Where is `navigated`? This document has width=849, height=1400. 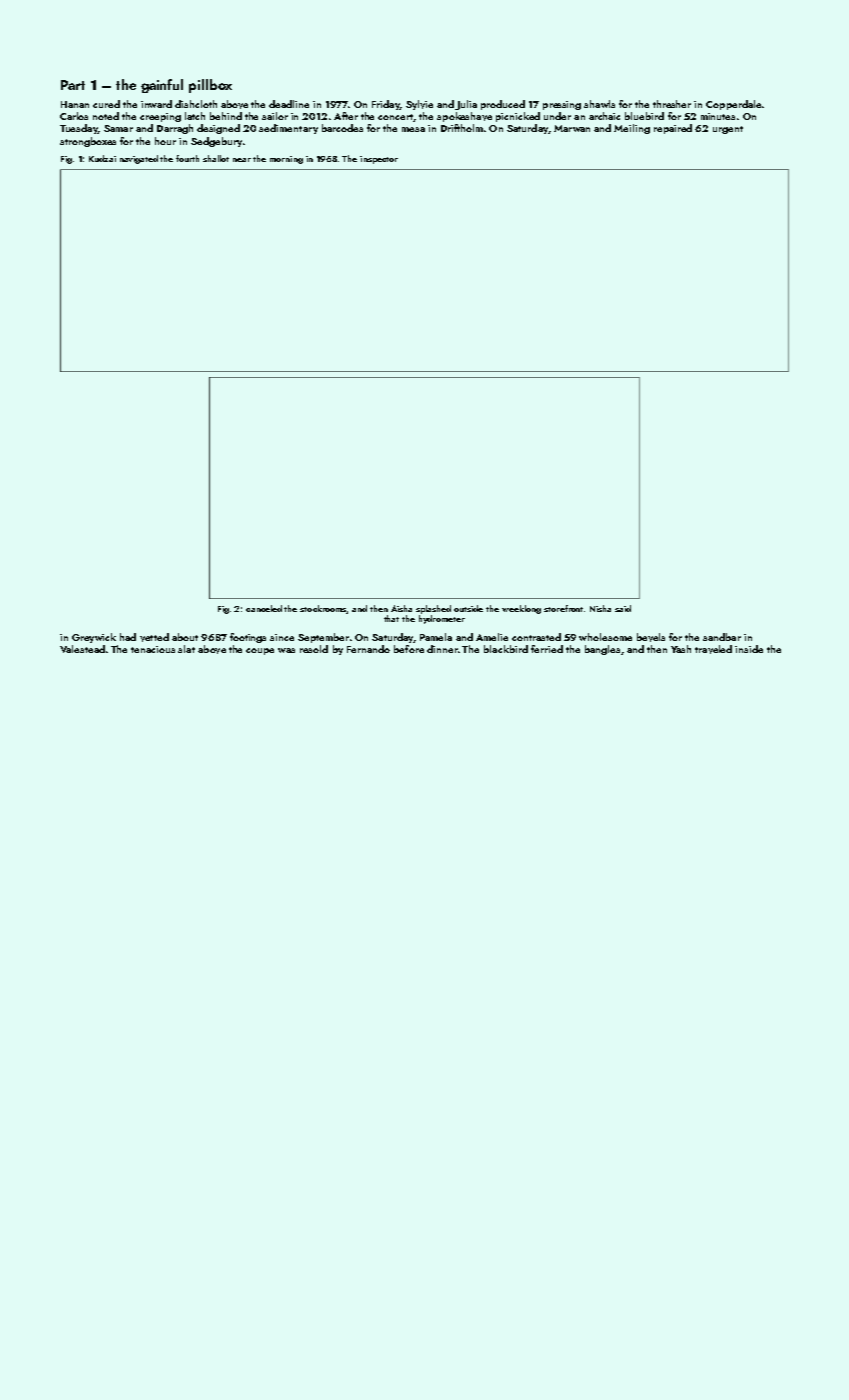 navigated is located at coordinates (139, 159).
